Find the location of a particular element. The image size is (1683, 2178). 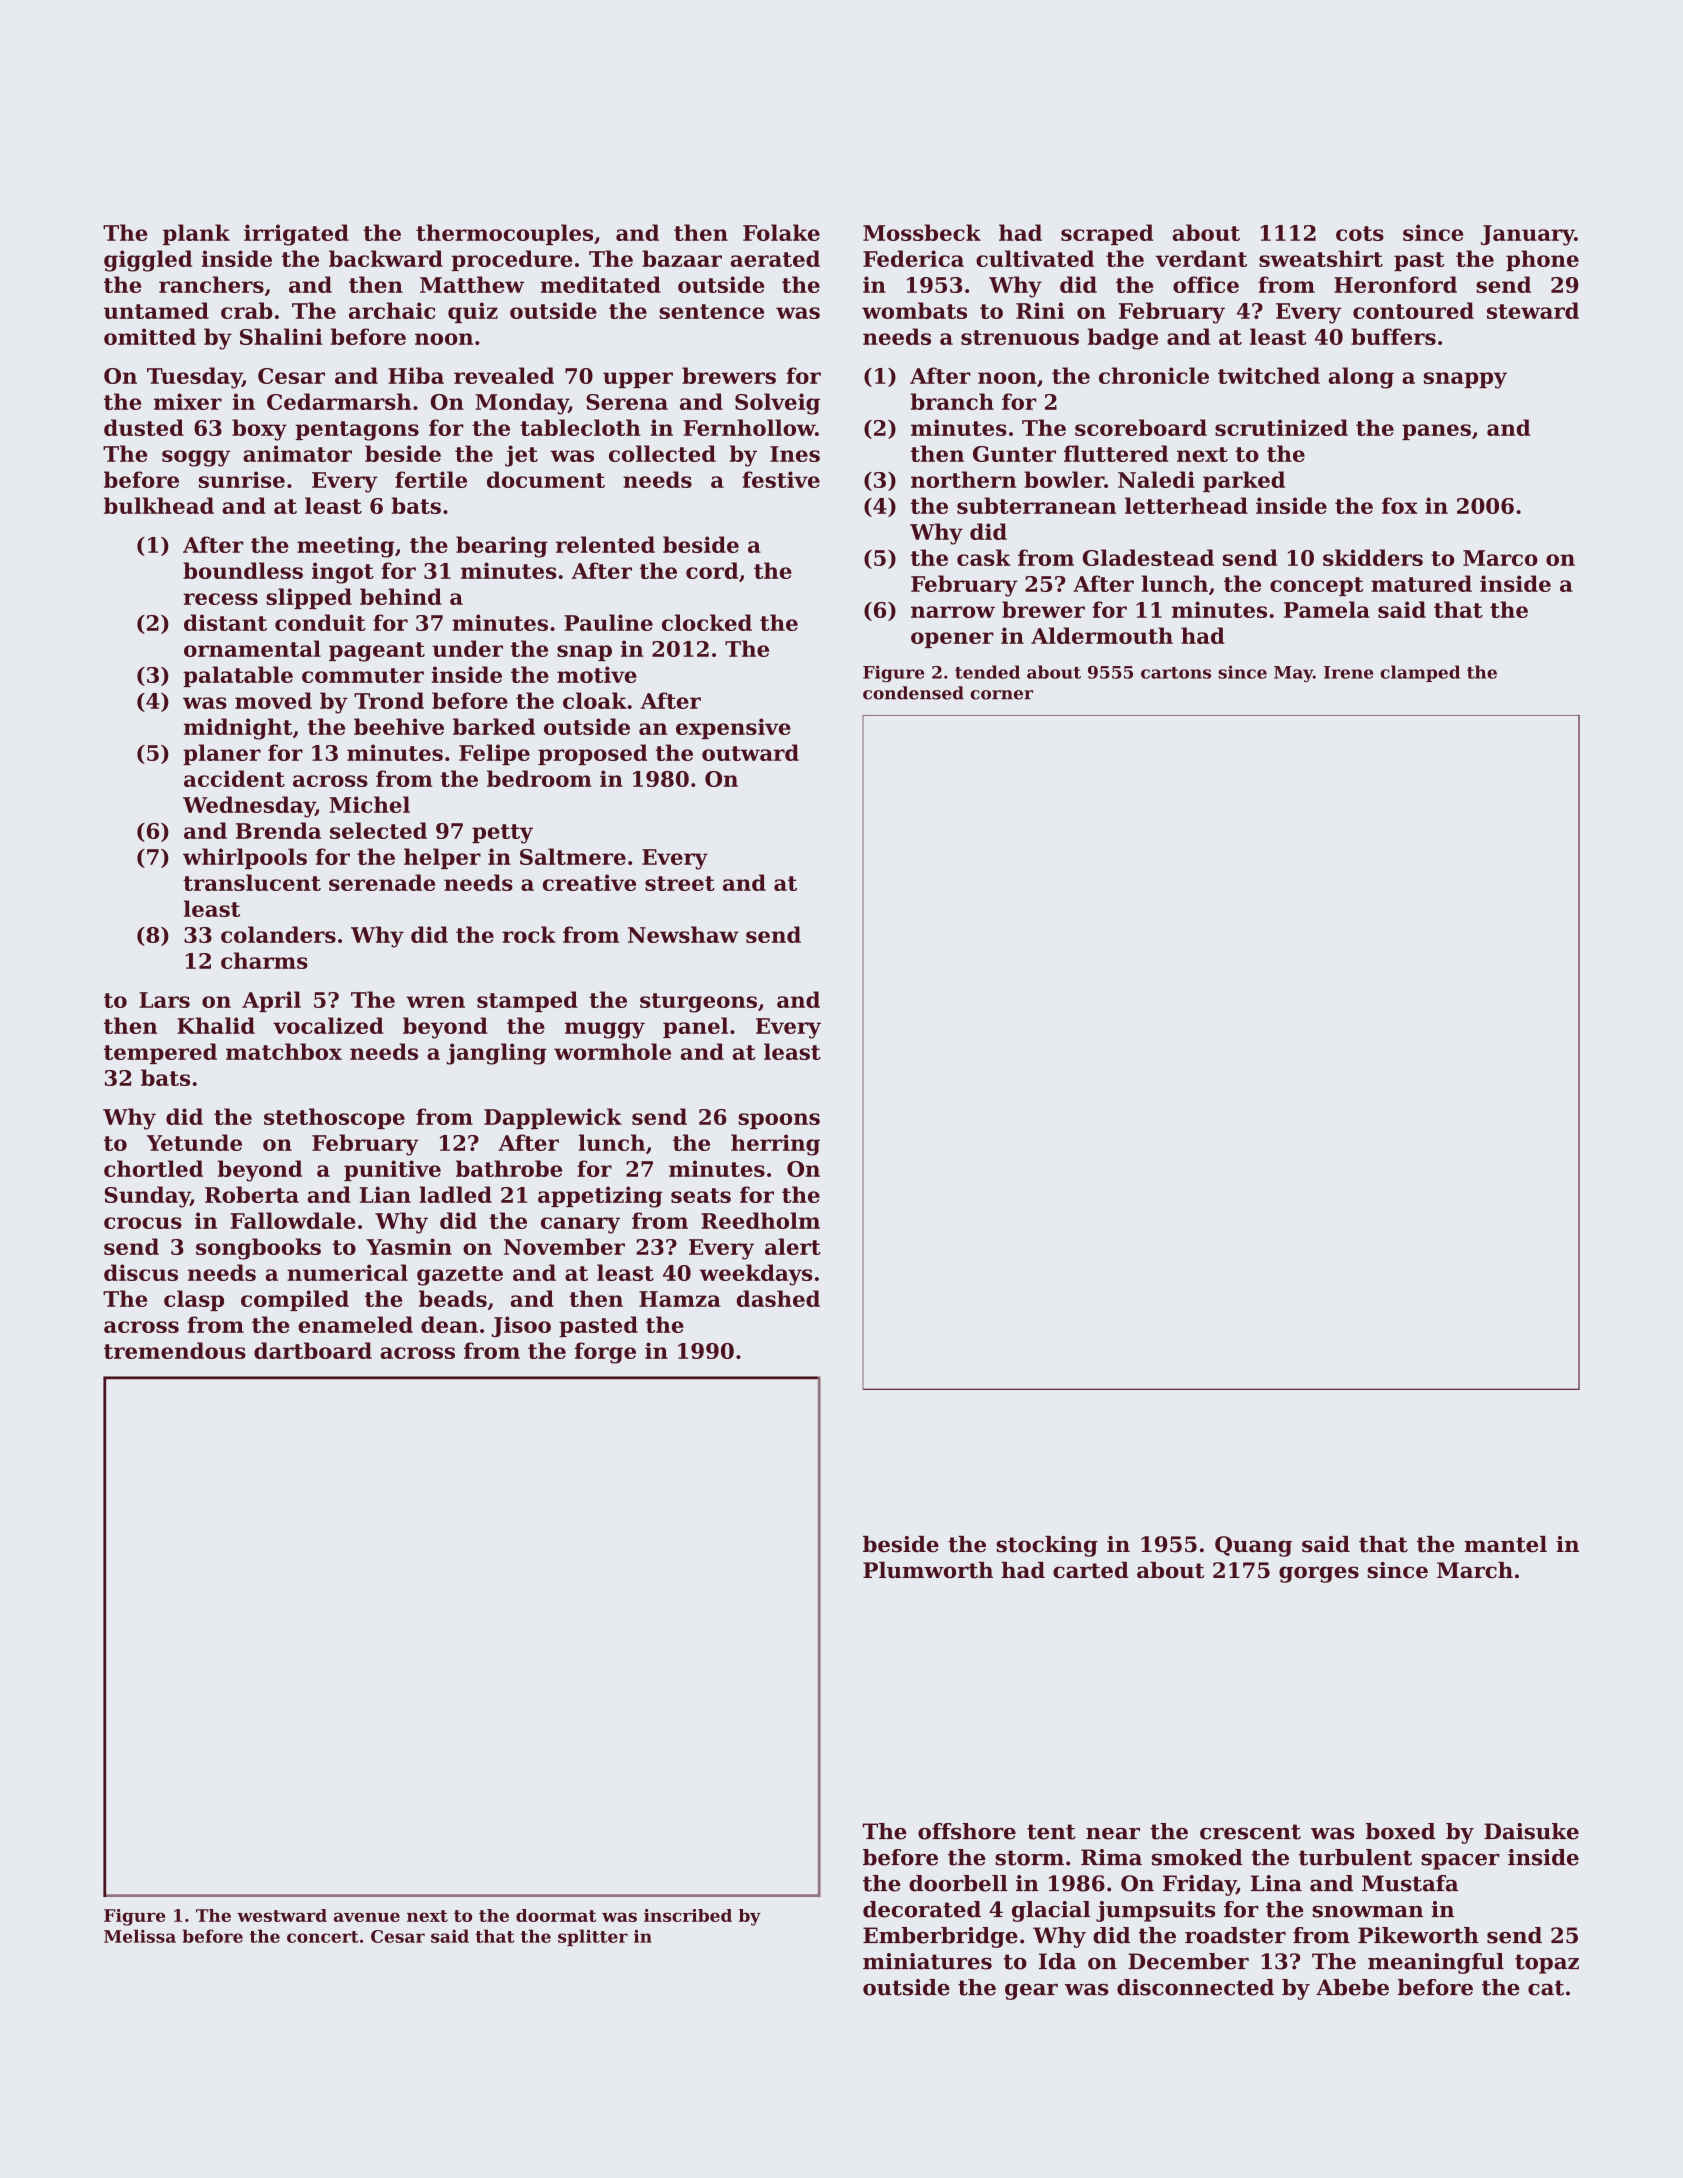

herring is located at coordinates (775, 1145).
